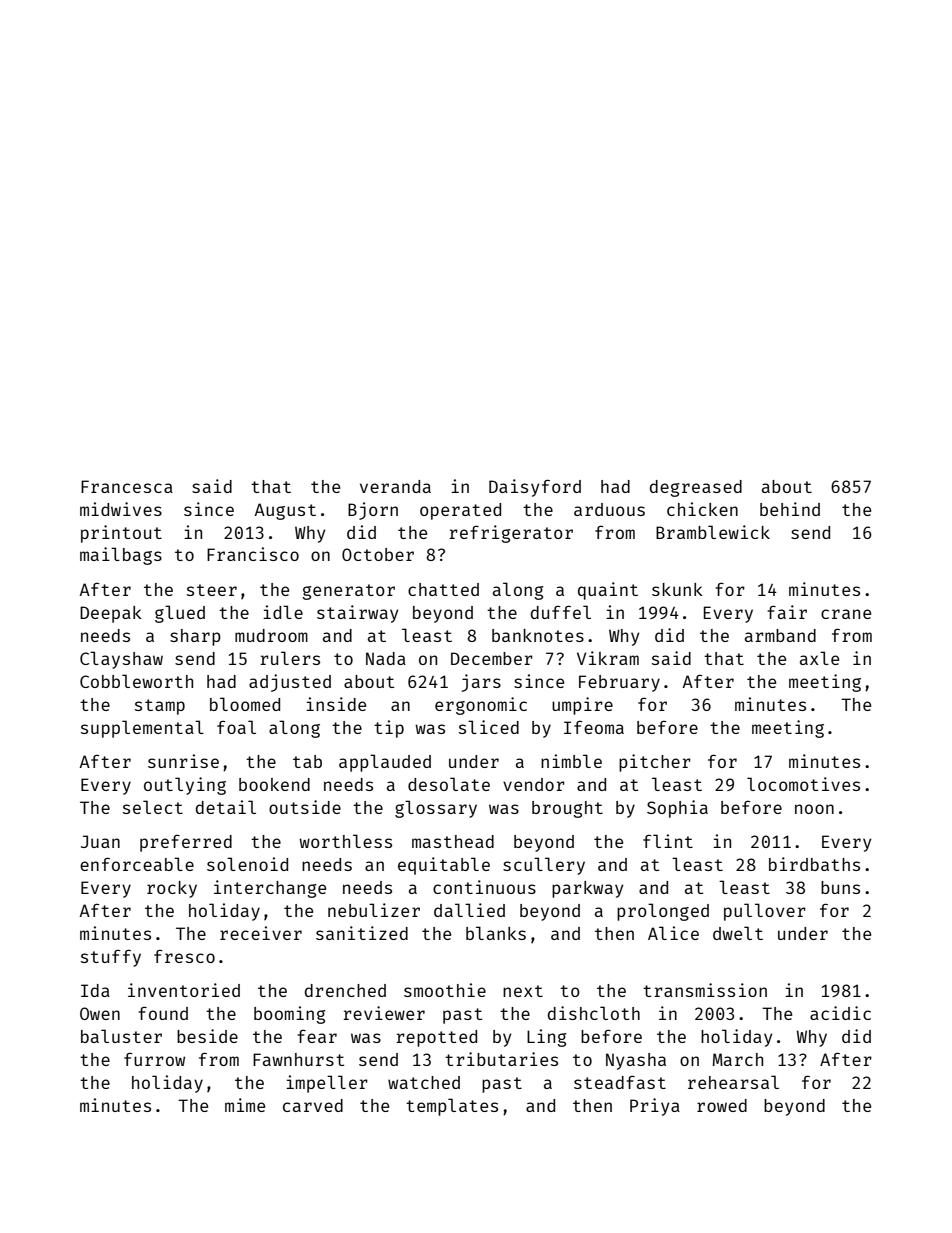  What do you see at coordinates (285, 511) in the screenshot?
I see `August` at bounding box center [285, 511].
